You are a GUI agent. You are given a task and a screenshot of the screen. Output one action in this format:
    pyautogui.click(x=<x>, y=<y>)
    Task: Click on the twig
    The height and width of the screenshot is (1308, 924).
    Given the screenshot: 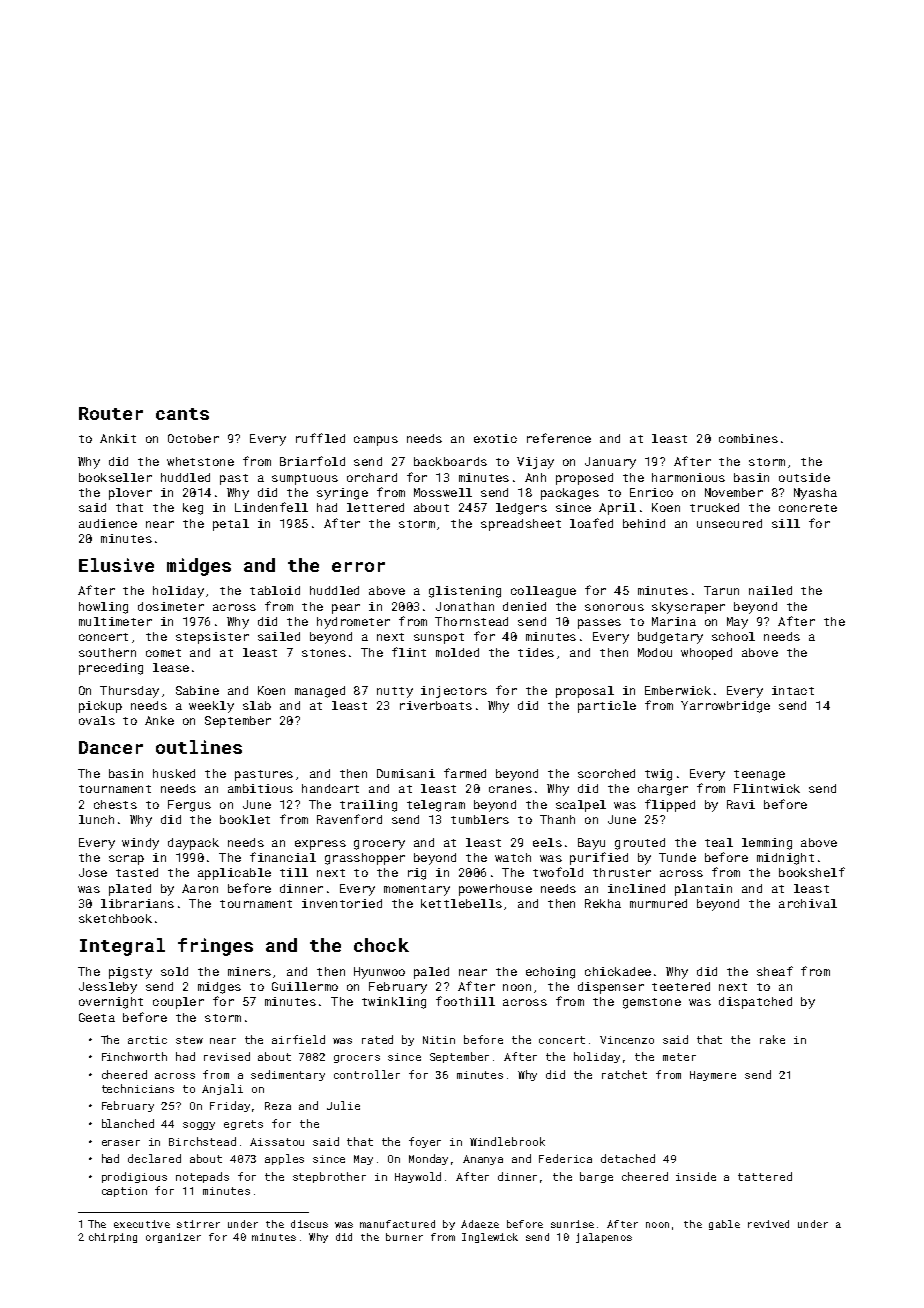 What is the action you would take?
    pyautogui.click(x=658, y=775)
